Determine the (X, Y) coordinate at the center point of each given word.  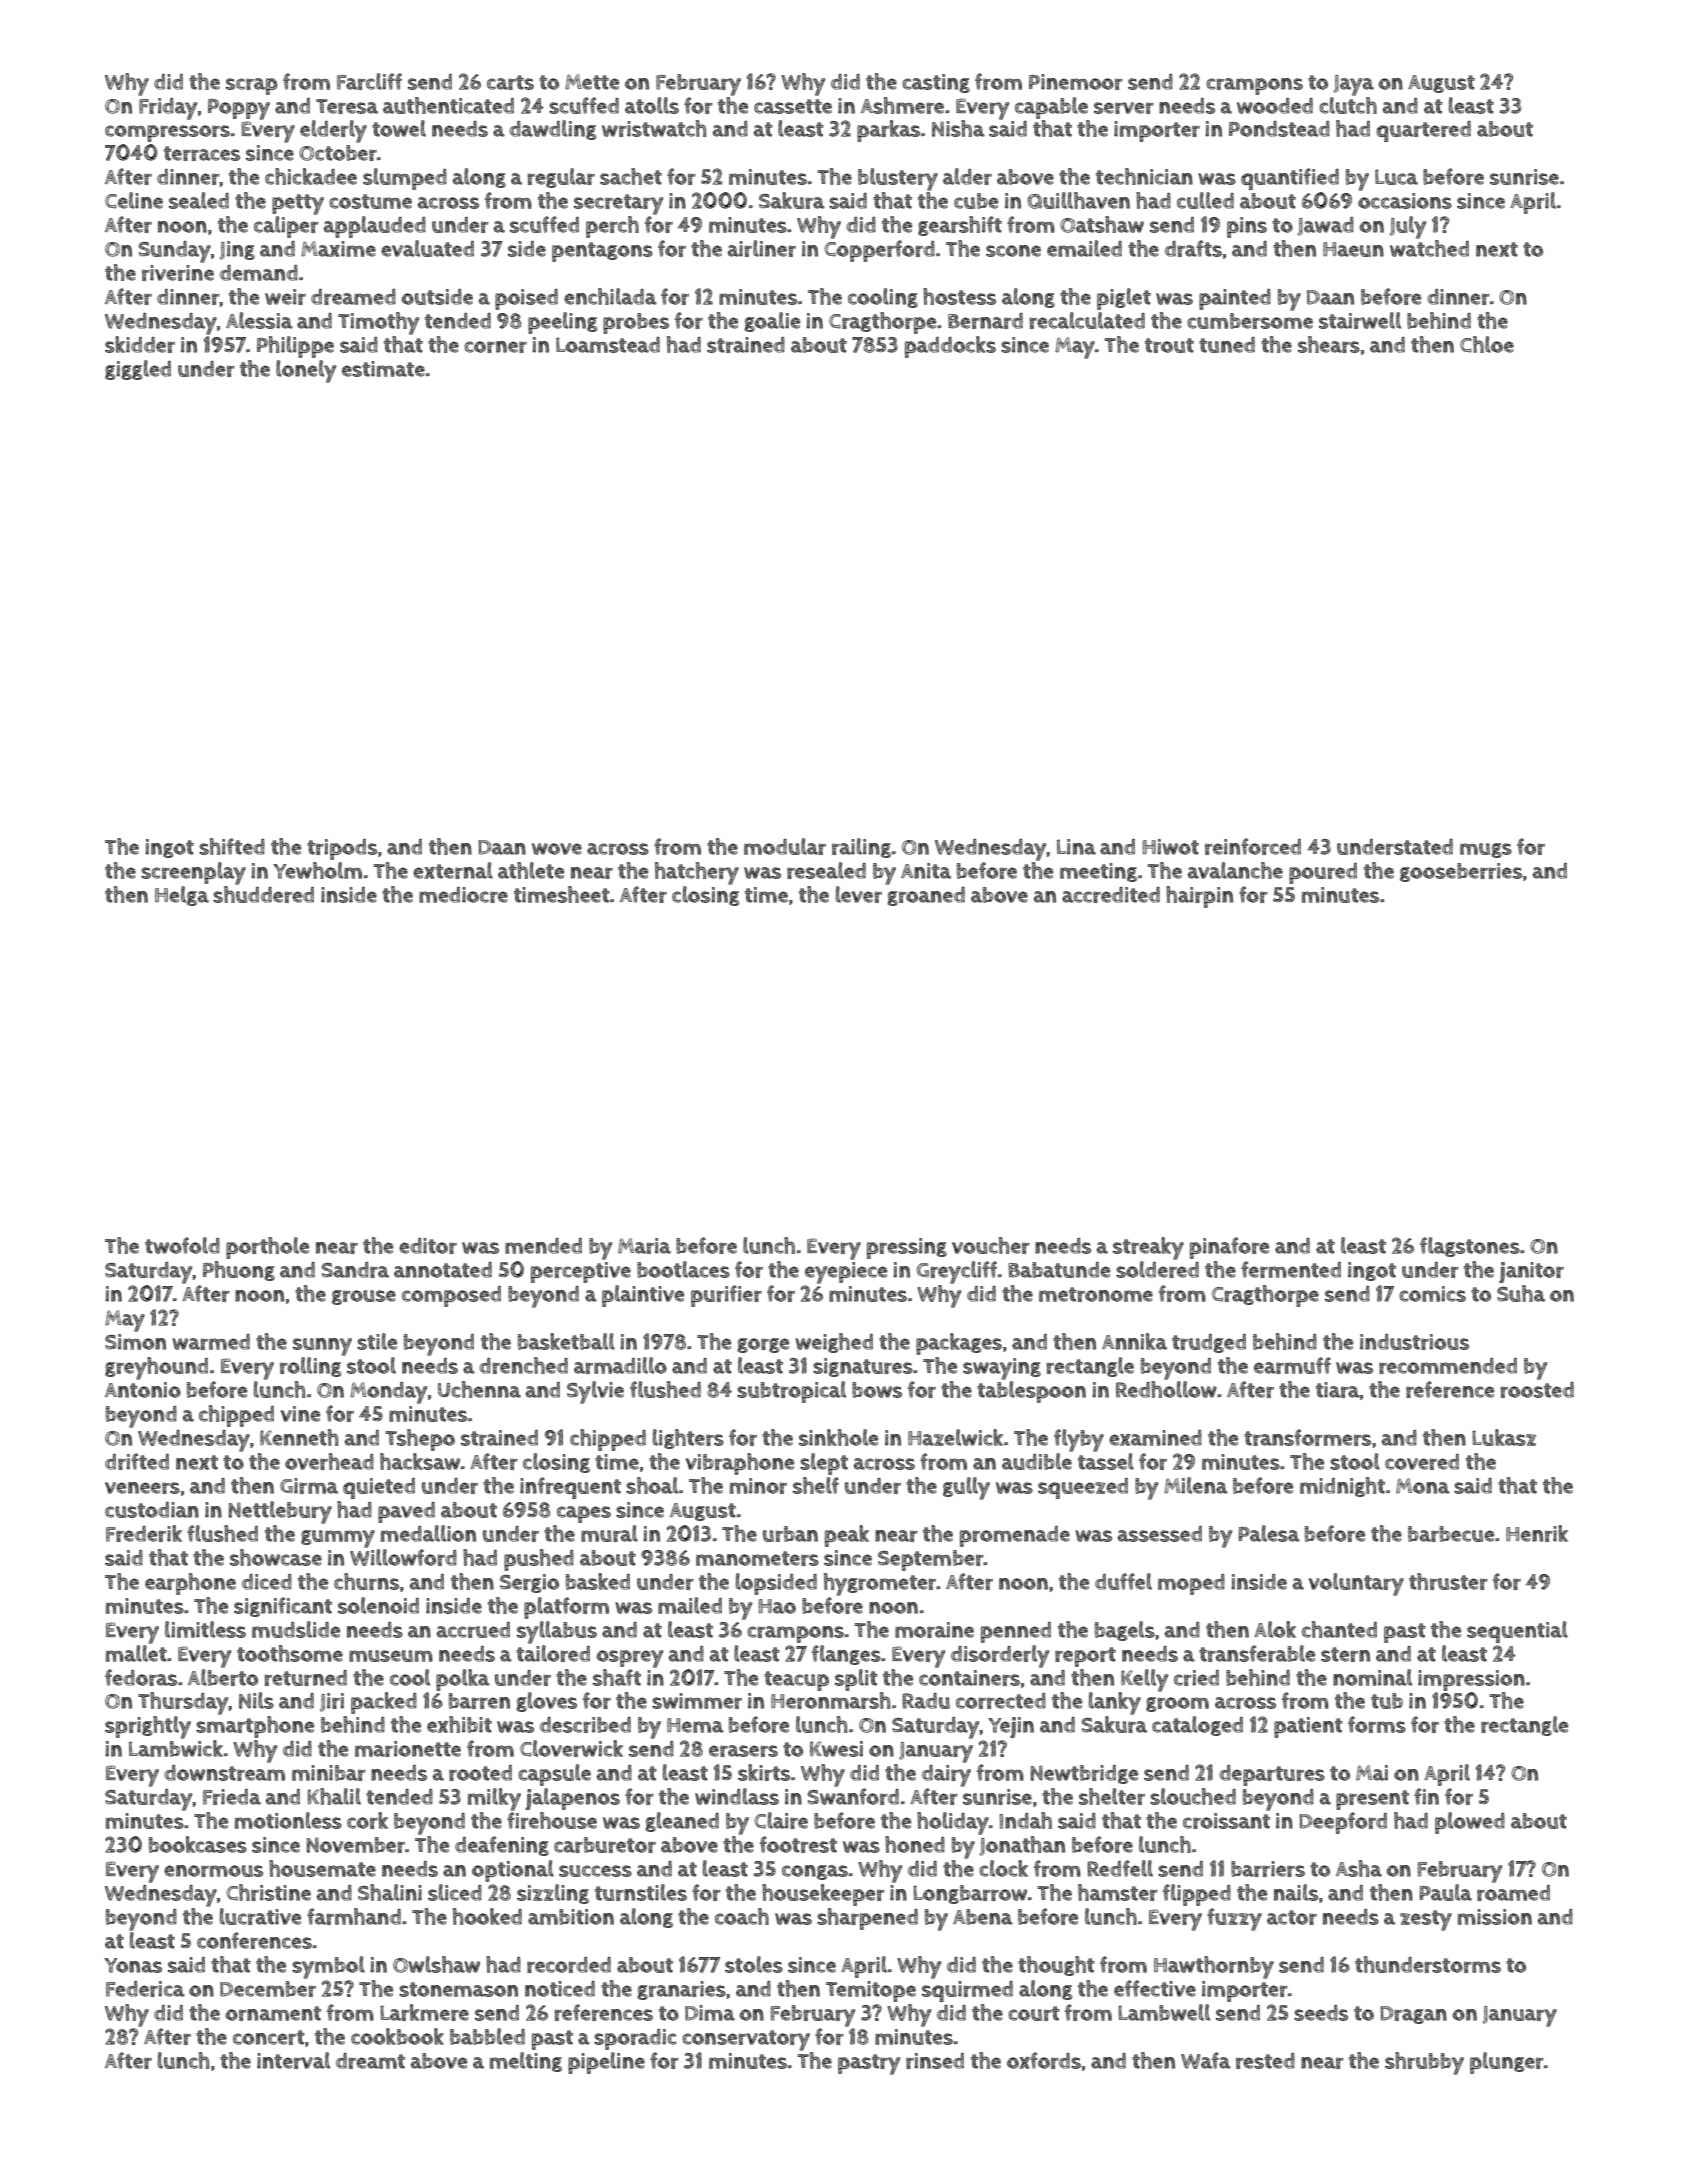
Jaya (1354, 85)
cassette (793, 106)
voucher (991, 1245)
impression (1471, 1680)
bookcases (198, 1844)
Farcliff (369, 81)
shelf (816, 1485)
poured (1323, 873)
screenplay (193, 873)
